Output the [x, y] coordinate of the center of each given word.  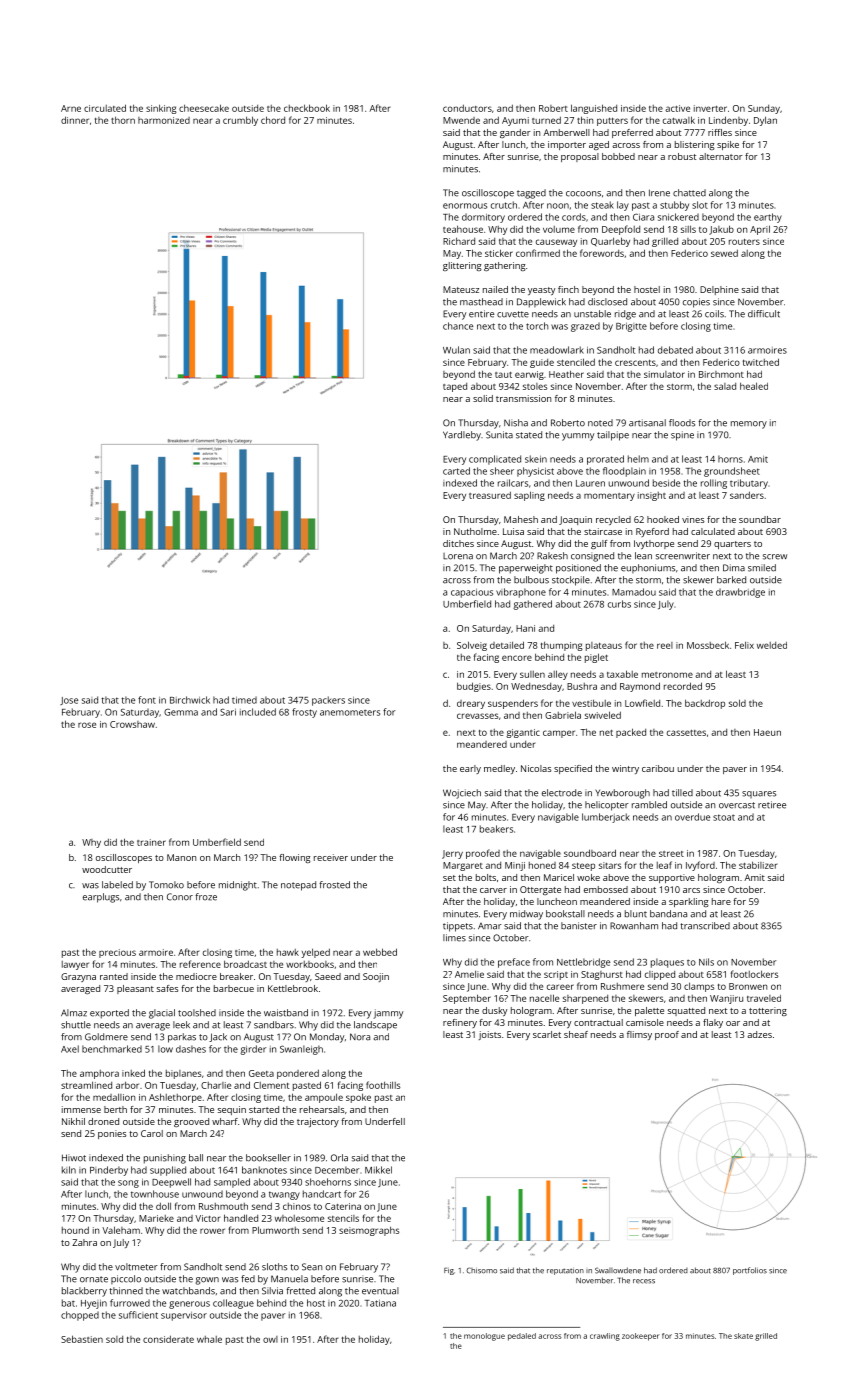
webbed [380, 952]
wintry [625, 769]
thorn [123, 120]
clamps [699, 987]
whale [209, 1339]
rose [87, 725]
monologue [484, 1337]
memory [749, 425]
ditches [458, 543]
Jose [69, 701]
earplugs [101, 898]
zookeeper [640, 1337]
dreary [471, 704]
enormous [465, 206]
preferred [632, 133]
